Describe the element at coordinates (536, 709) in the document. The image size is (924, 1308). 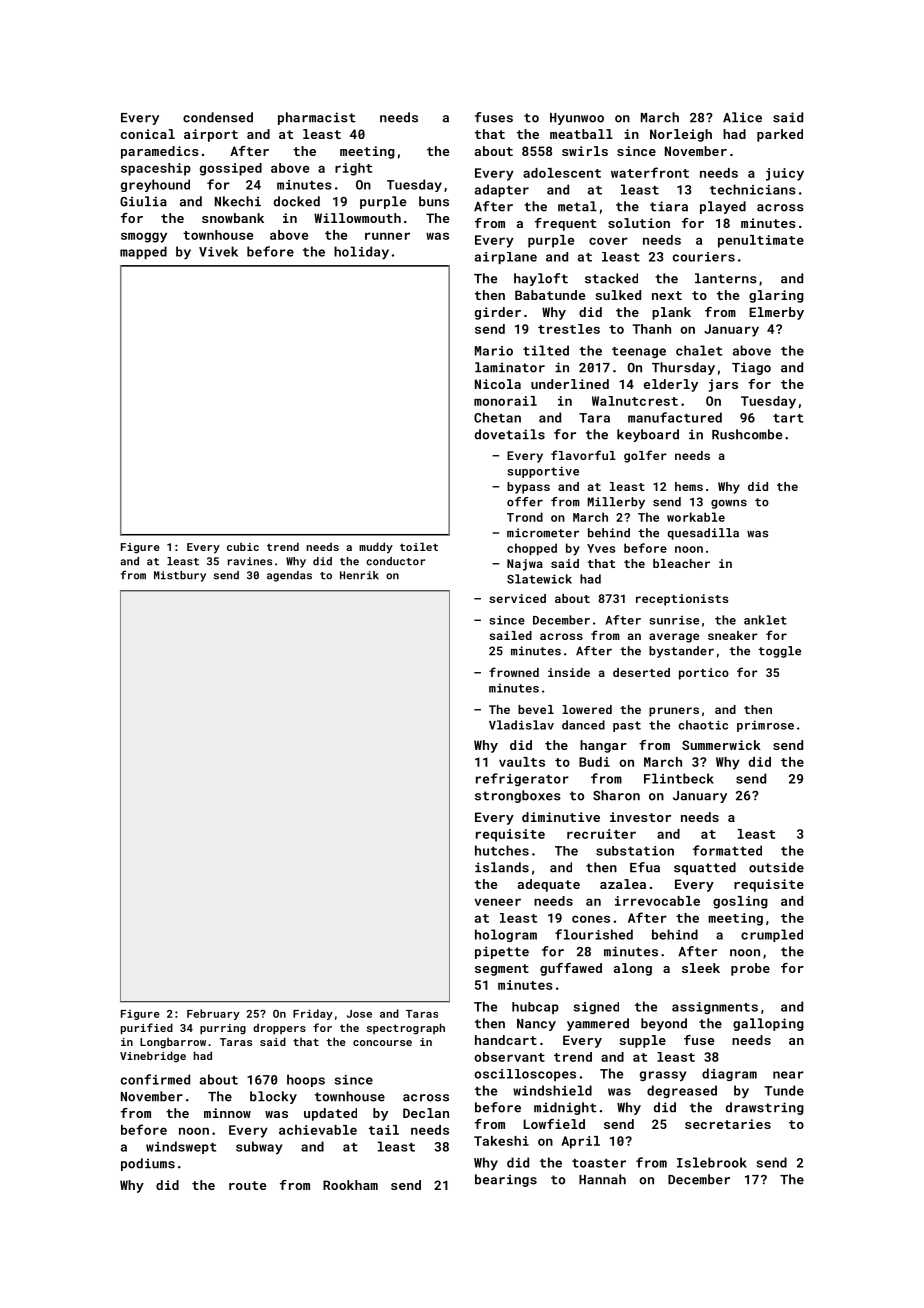
I see `bevel` at that location.
